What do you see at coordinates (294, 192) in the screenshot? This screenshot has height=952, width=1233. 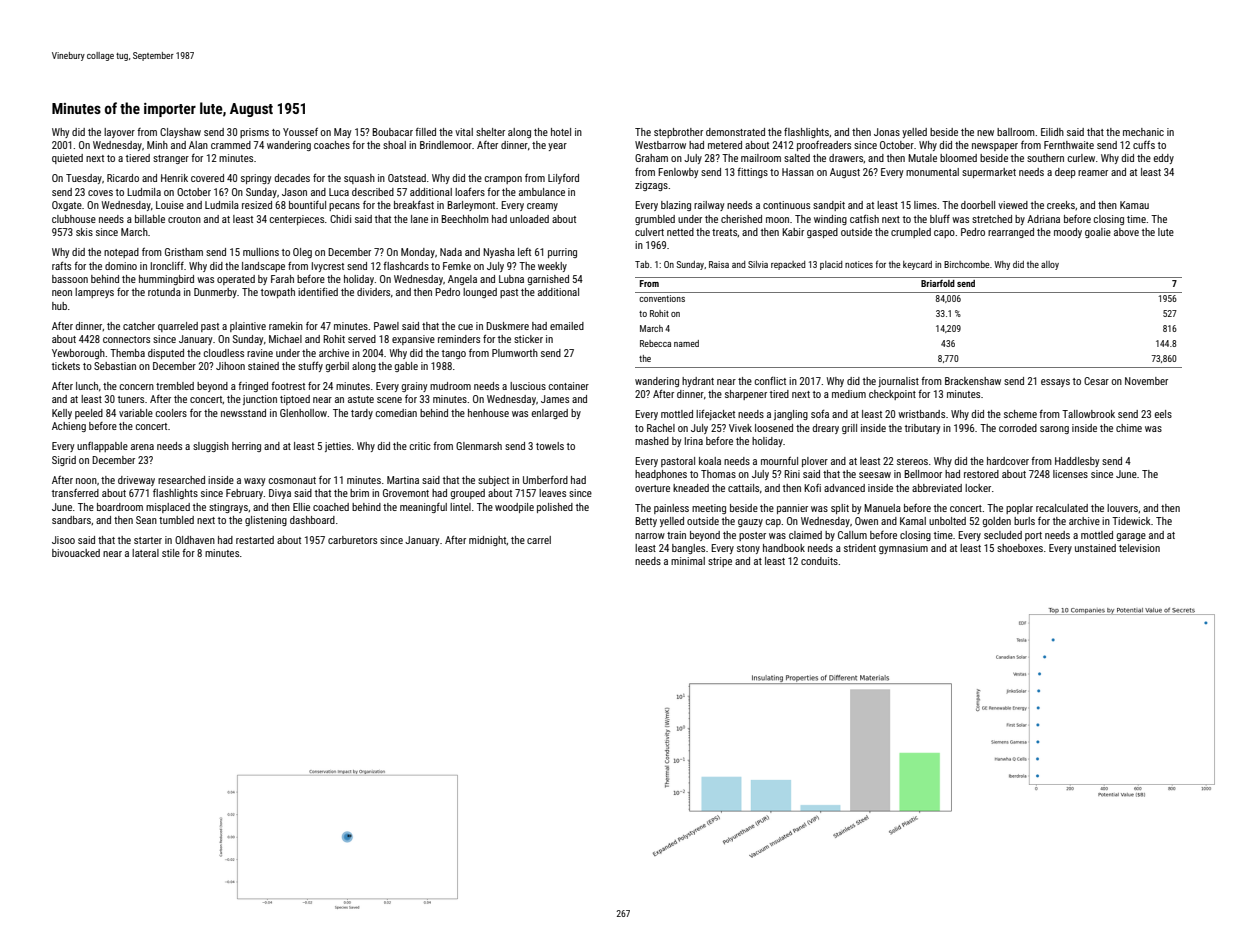 I see `Jason` at bounding box center [294, 192].
